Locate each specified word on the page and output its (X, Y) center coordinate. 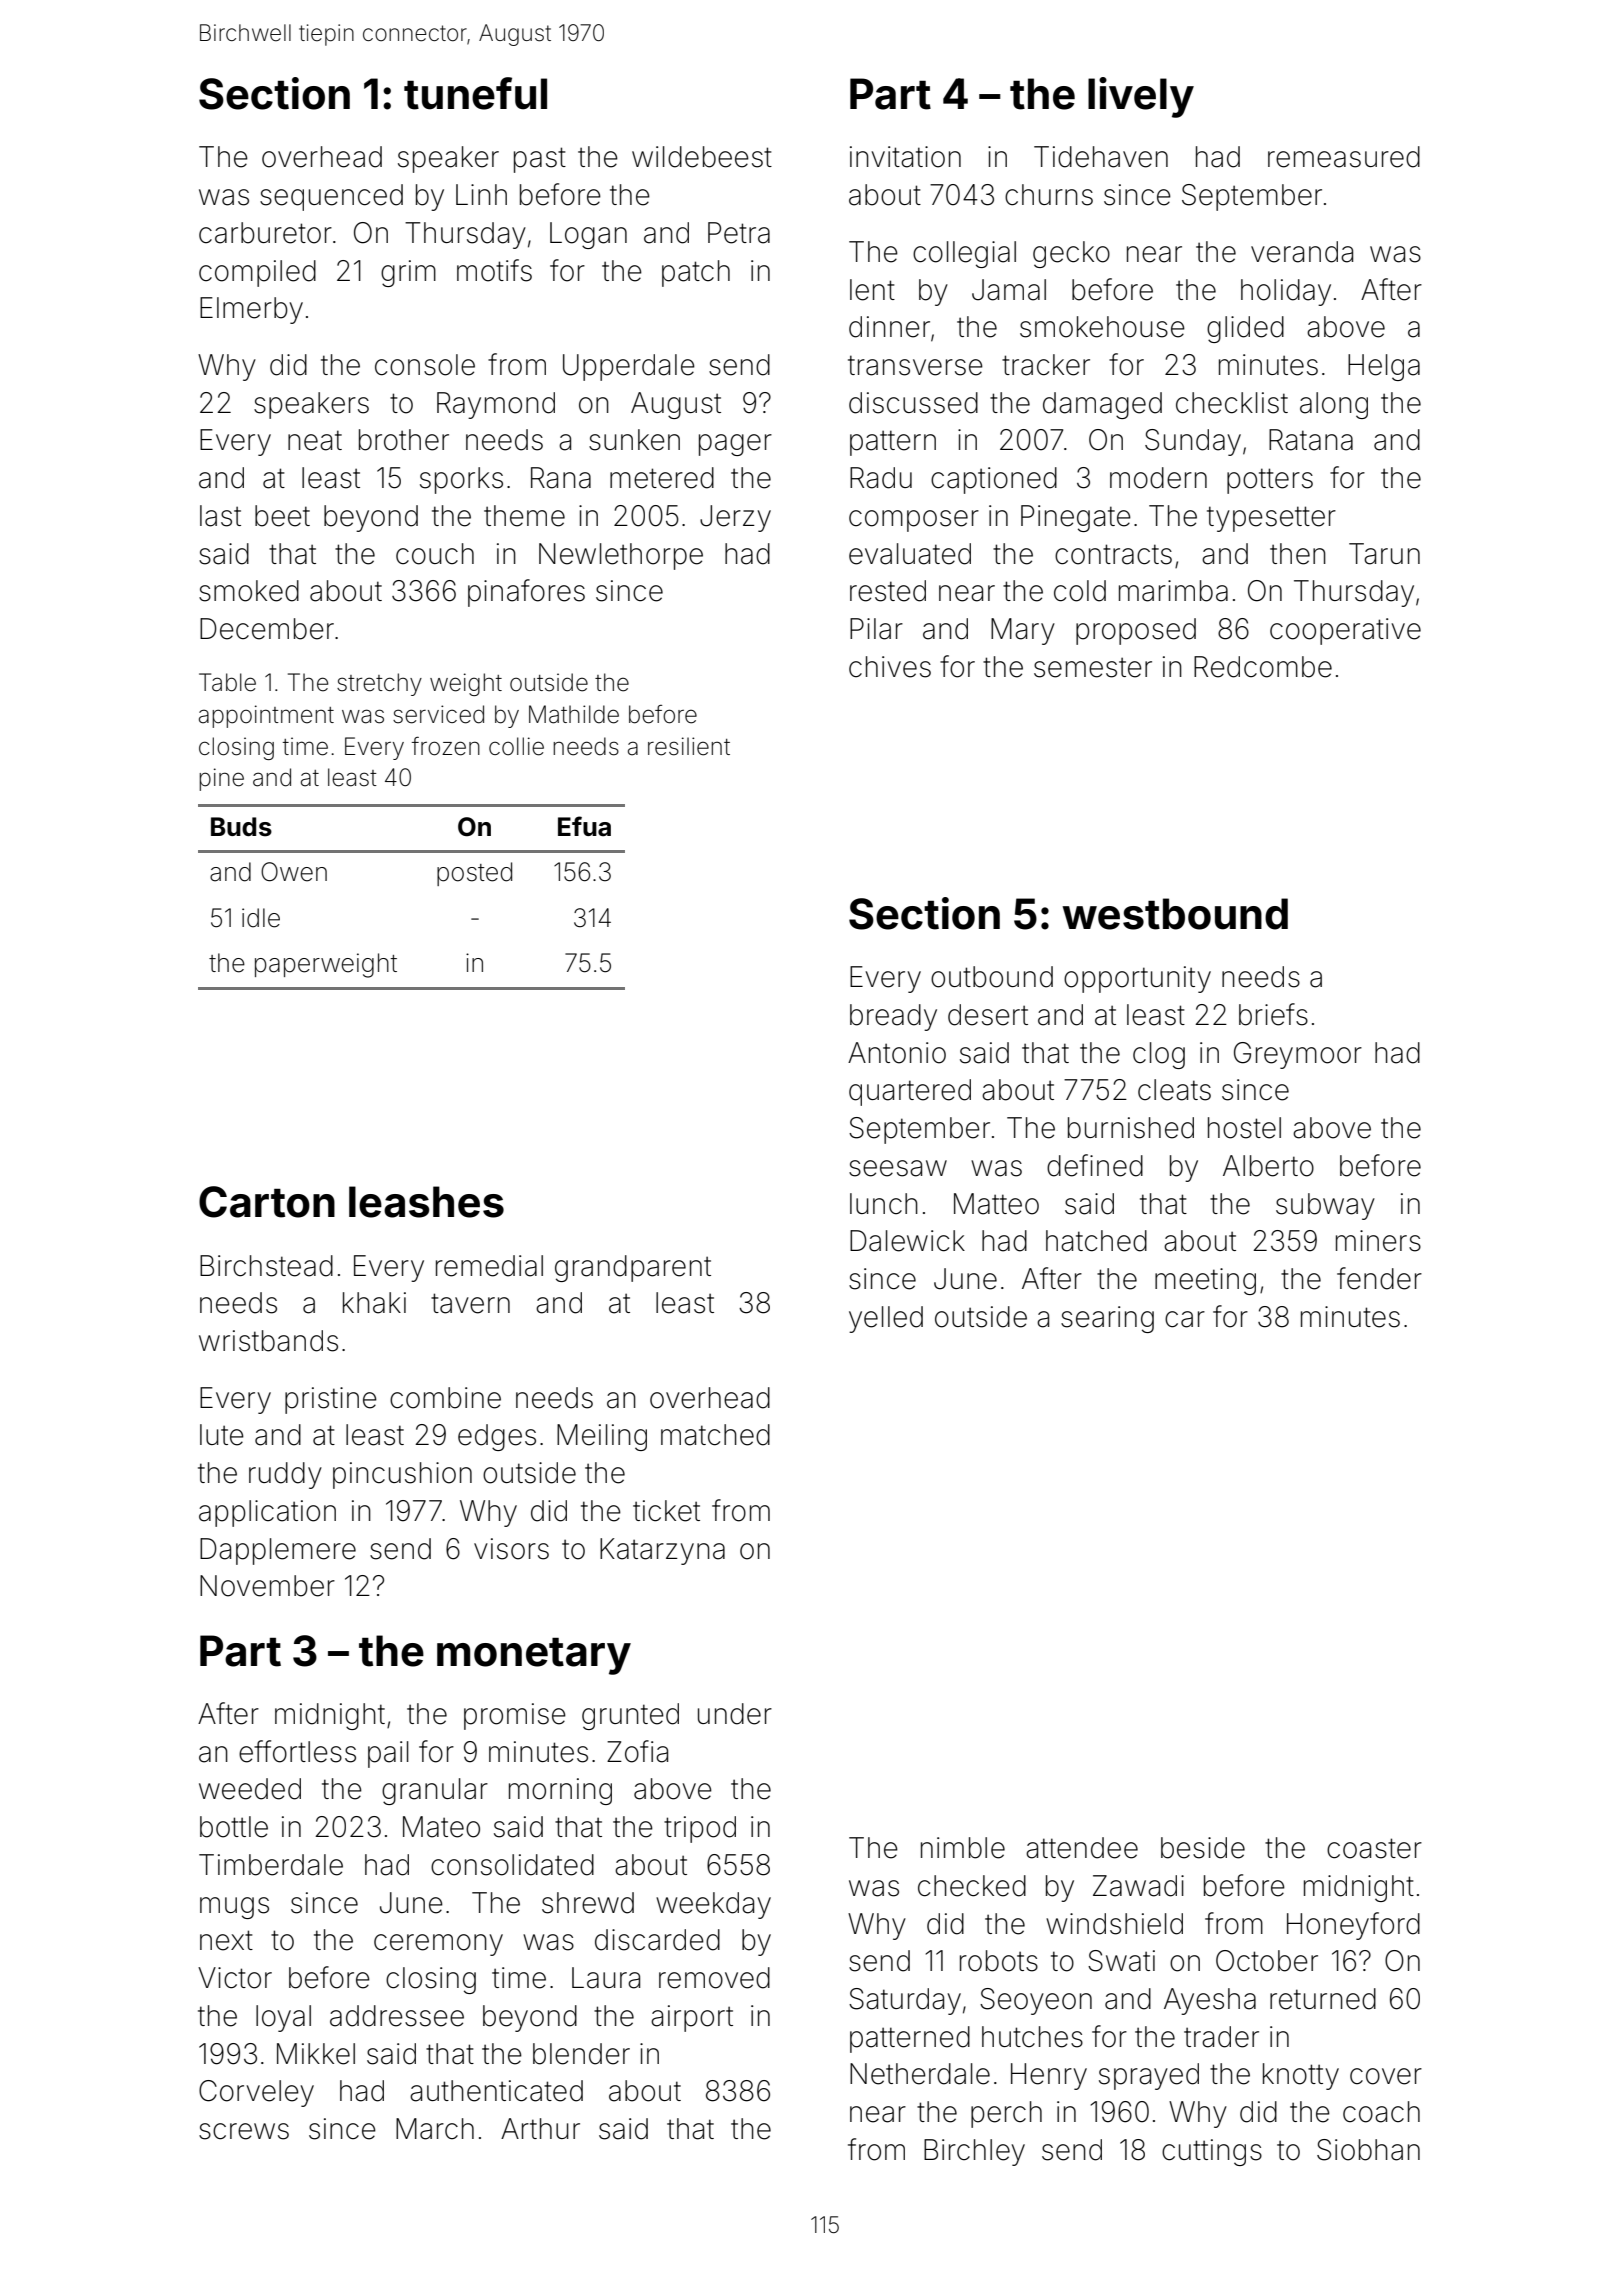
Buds (241, 827)
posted (474, 874)
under (735, 1714)
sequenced (331, 197)
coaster (1374, 1848)
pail (388, 1754)
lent (872, 290)
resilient (689, 746)
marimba (1173, 591)
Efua (584, 826)
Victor (235, 1978)
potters (1270, 481)
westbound (1175, 914)
